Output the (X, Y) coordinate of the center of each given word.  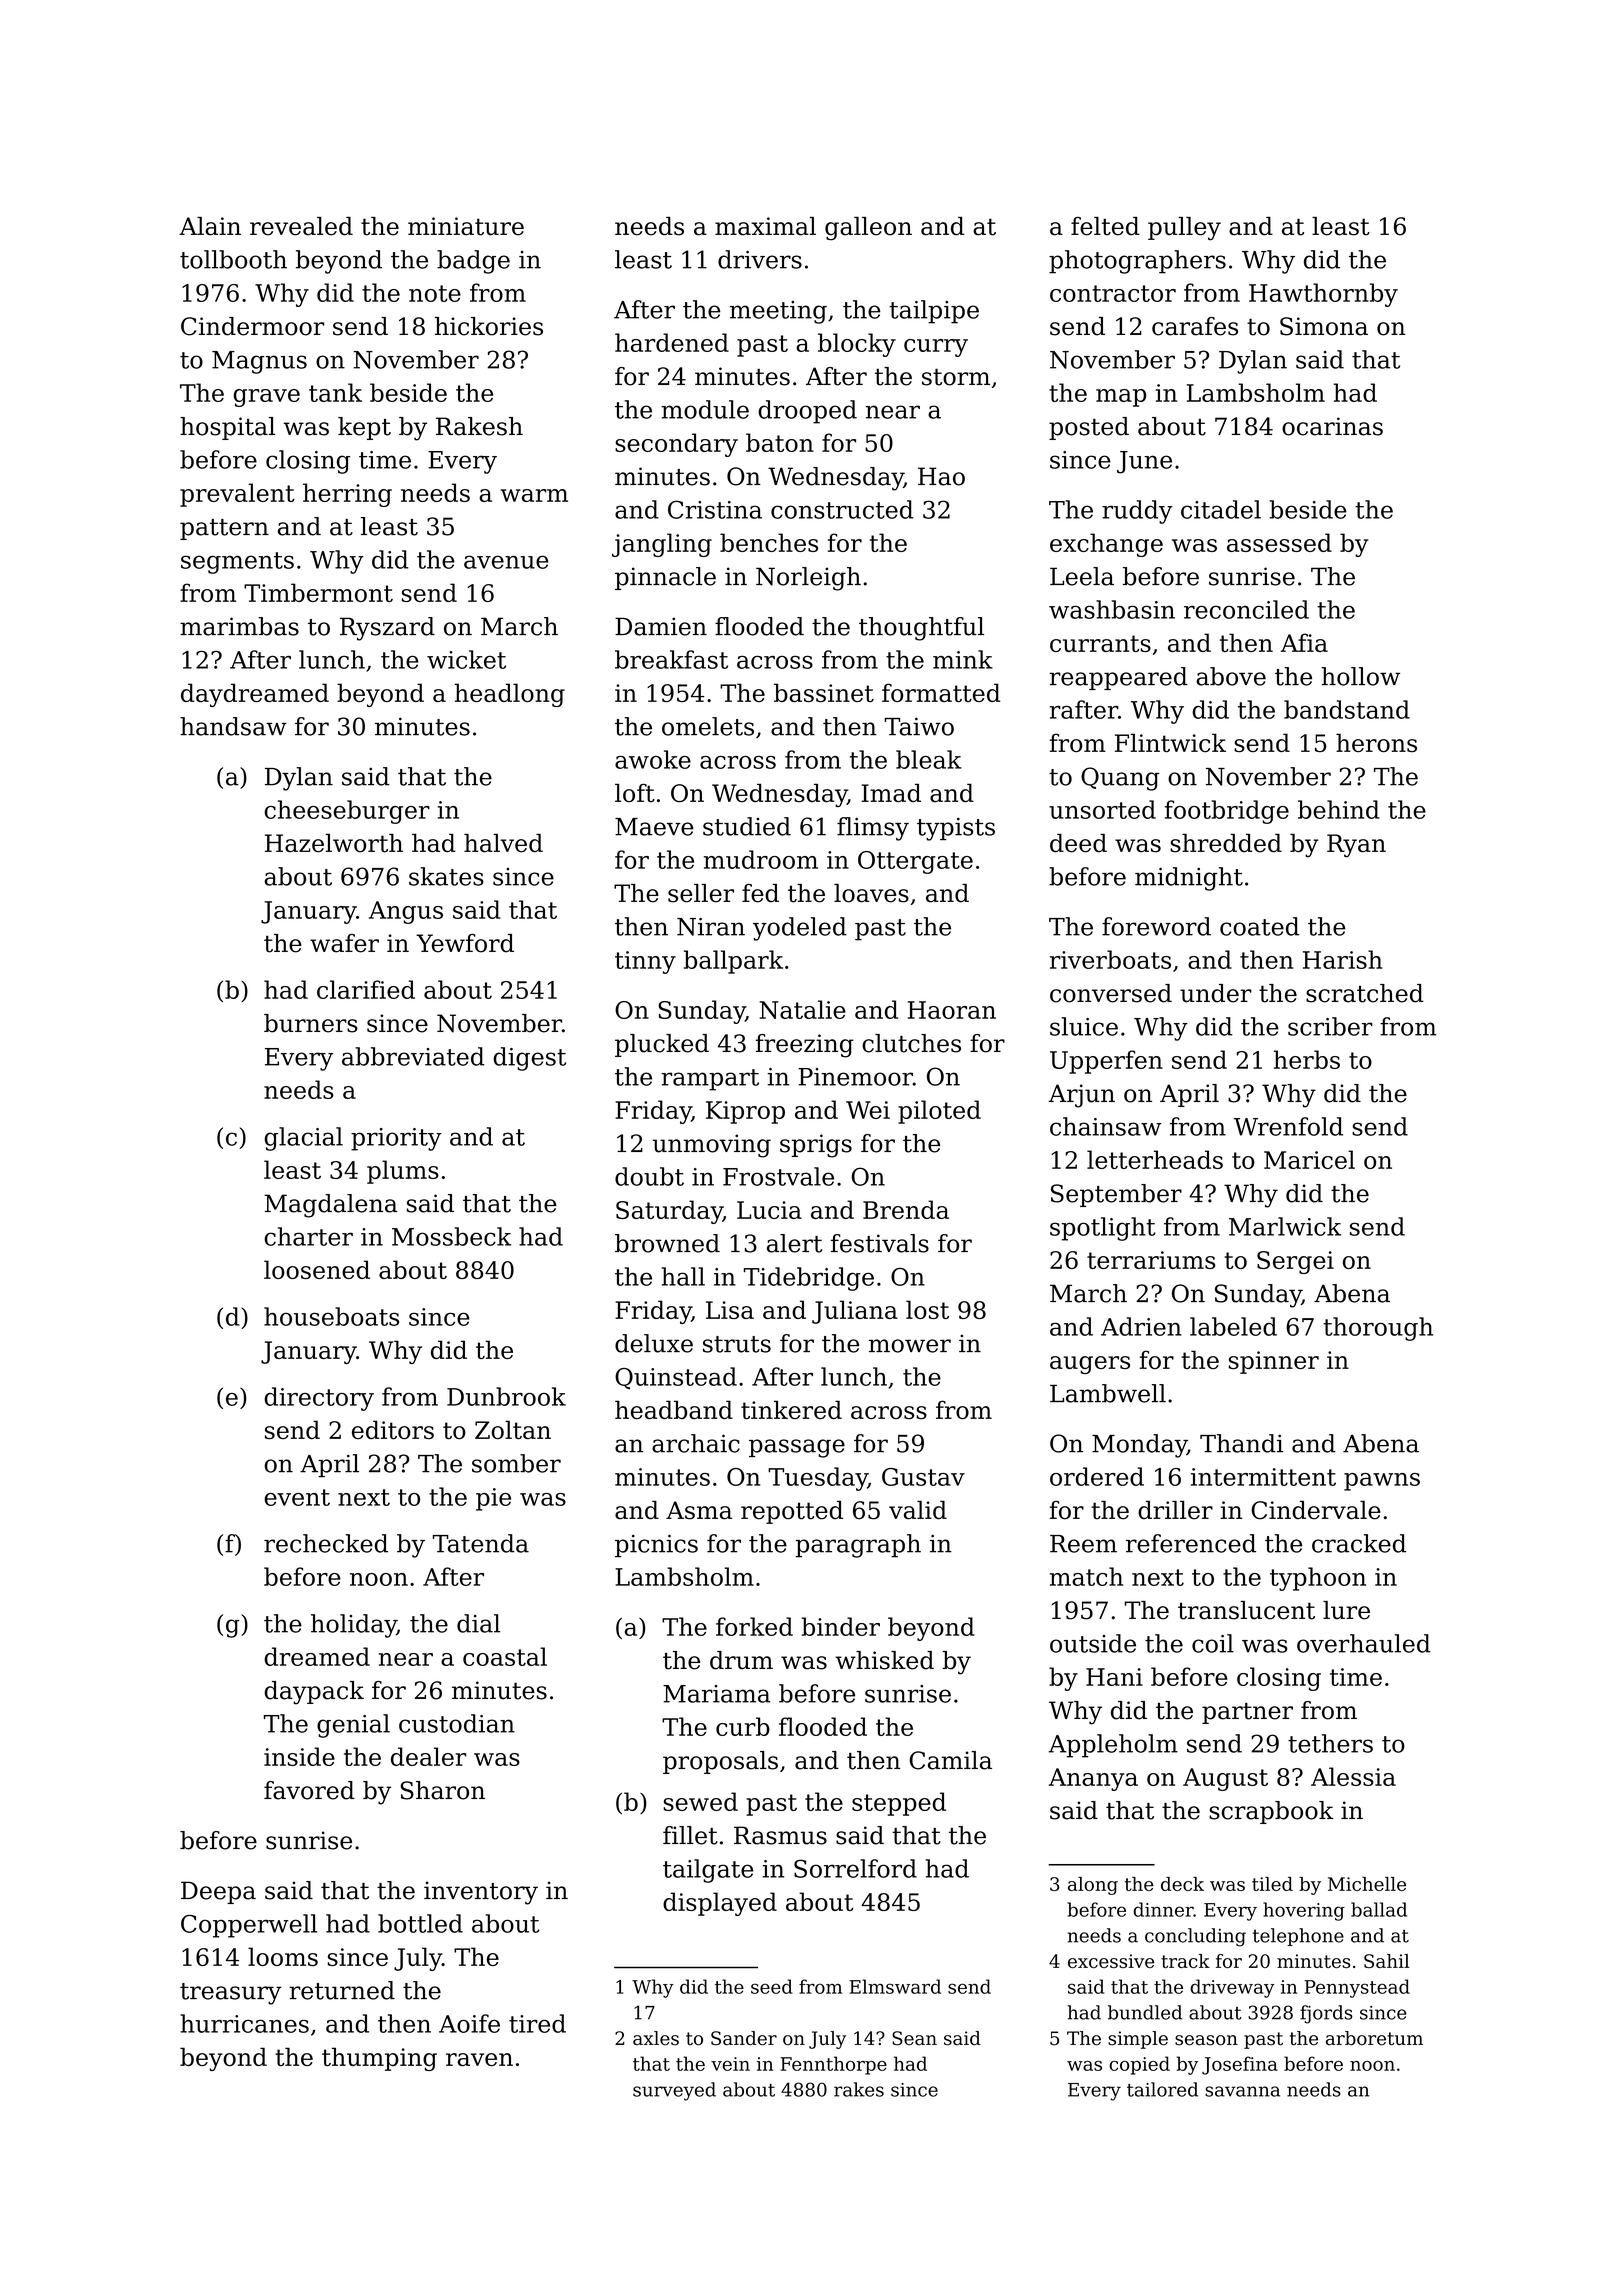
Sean (914, 2038)
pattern (224, 529)
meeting (778, 312)
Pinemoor (855, 1077)
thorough (1378, 1329)
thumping (379, 2059)
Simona (1324, 326)
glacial (303, 1139)
